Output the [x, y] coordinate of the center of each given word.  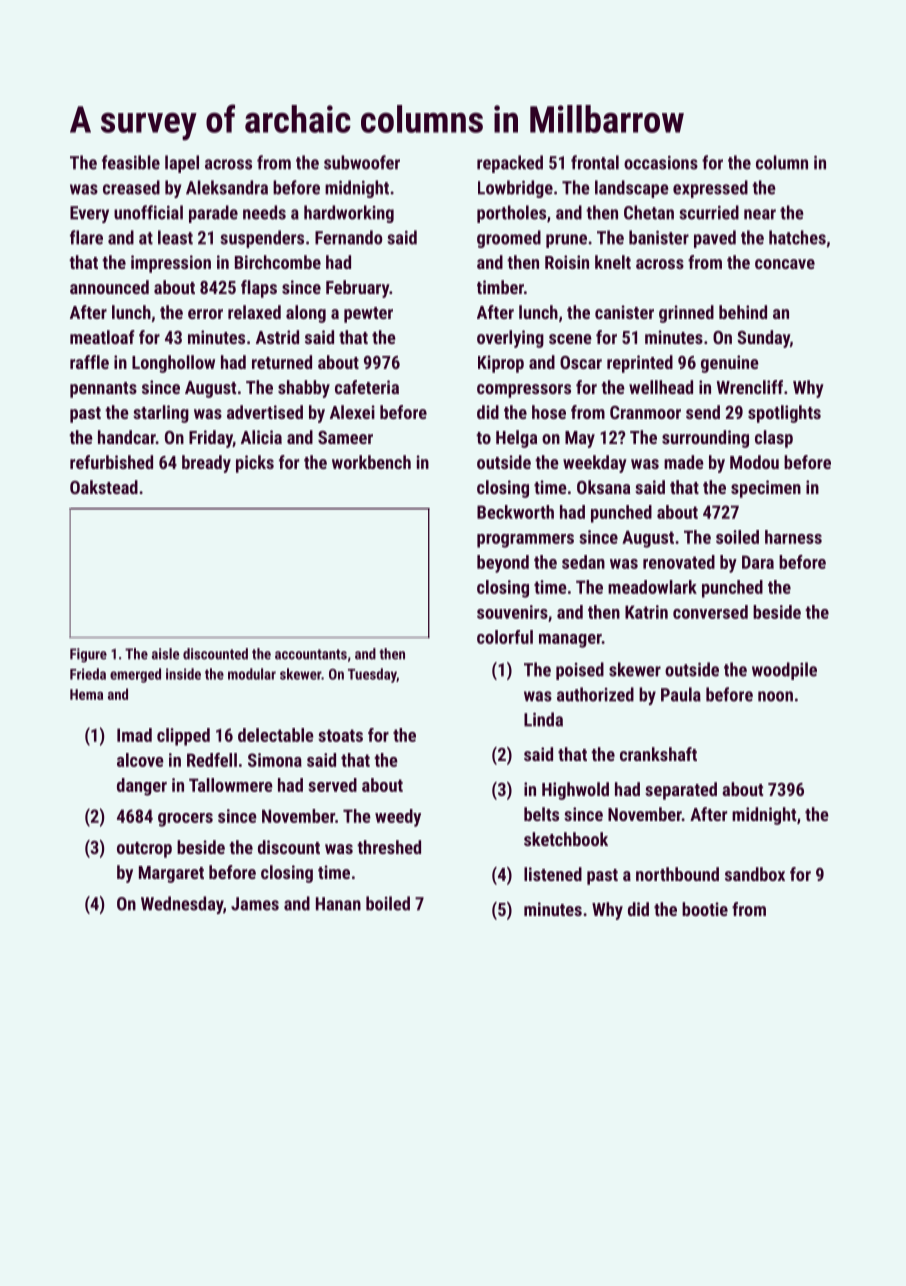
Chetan [649, 212]
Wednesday [182, 905]
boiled [388, 903]
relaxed [254, 312]
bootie [705, 909]
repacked [510, 164]
